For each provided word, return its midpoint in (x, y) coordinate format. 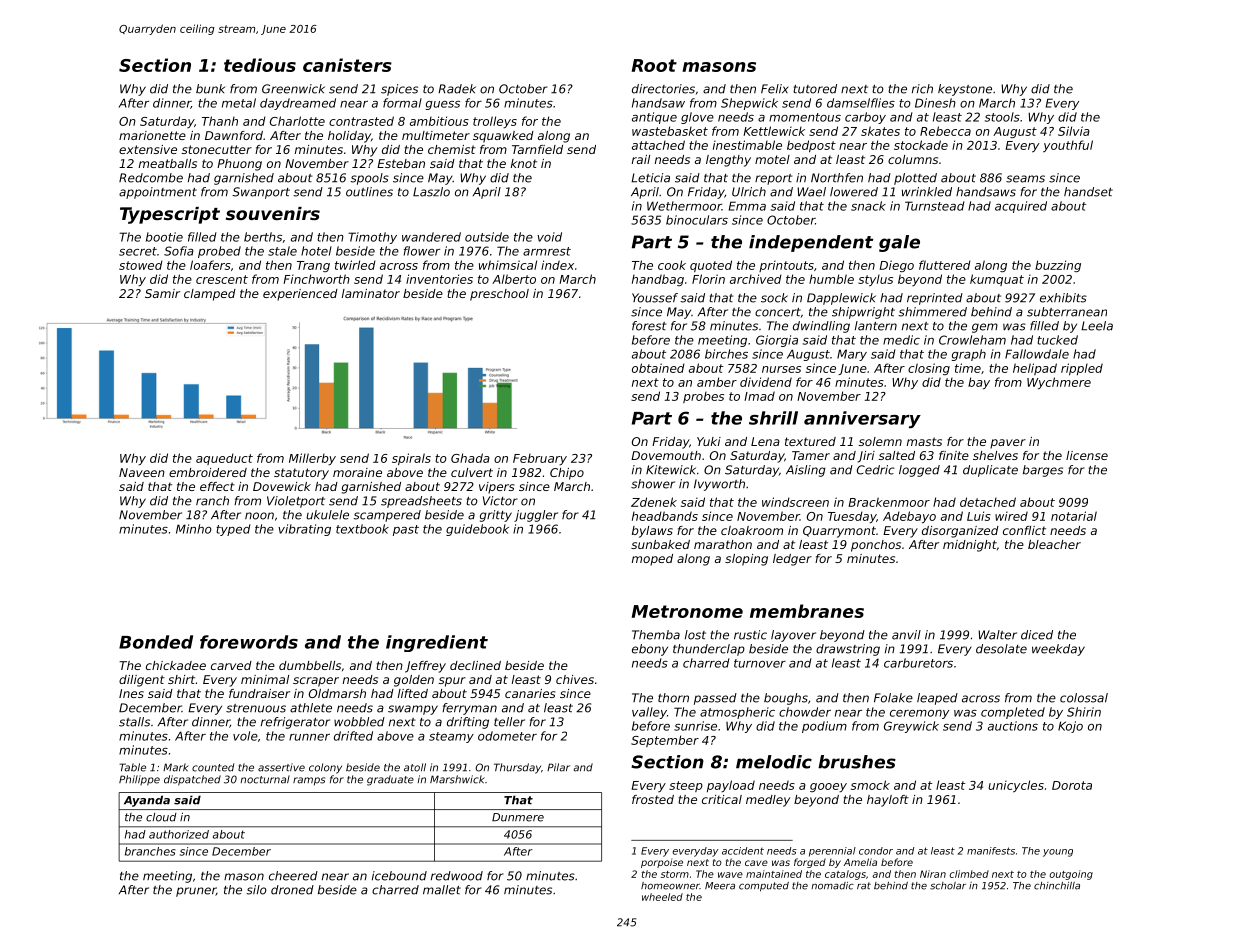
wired (1011, 516)
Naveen (142, 472)
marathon (723, 544)
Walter (997, 635)
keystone (965, 90)
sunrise (695, 726)
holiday (349, 137)
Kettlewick (774, 131)
